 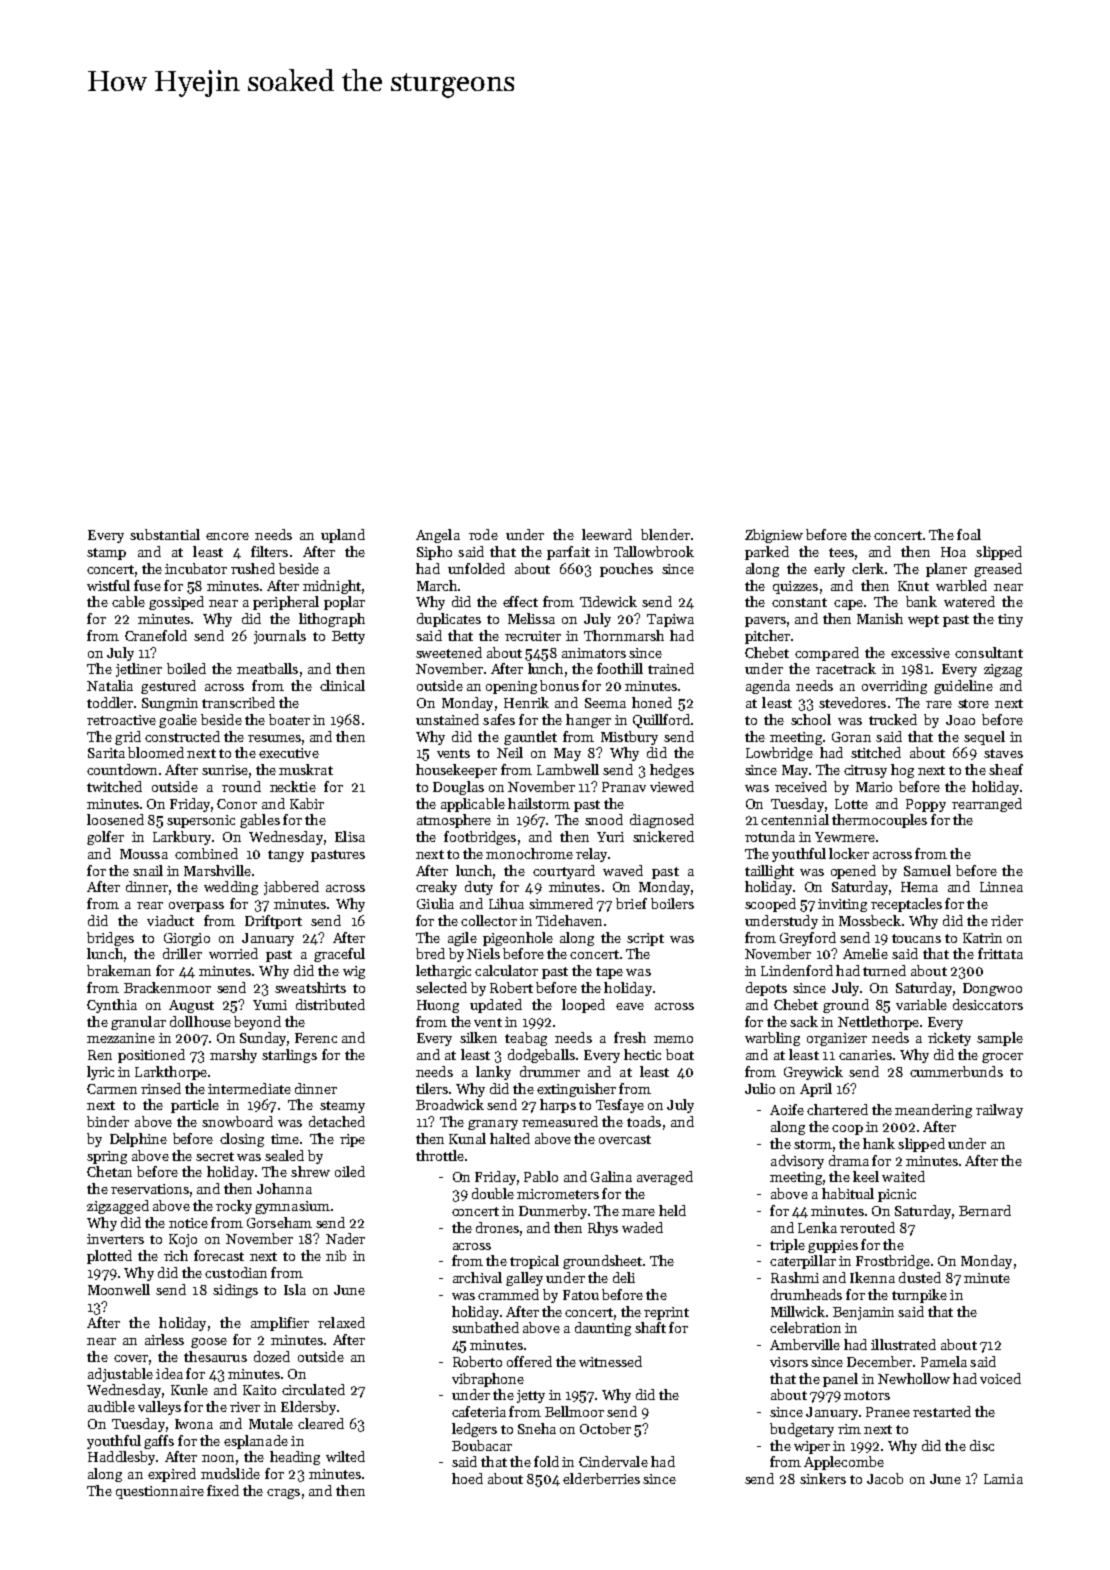 What do you see at coordinates (650, 1327) in the page?
I see `shaft` at bounding box center [650, 1327].
